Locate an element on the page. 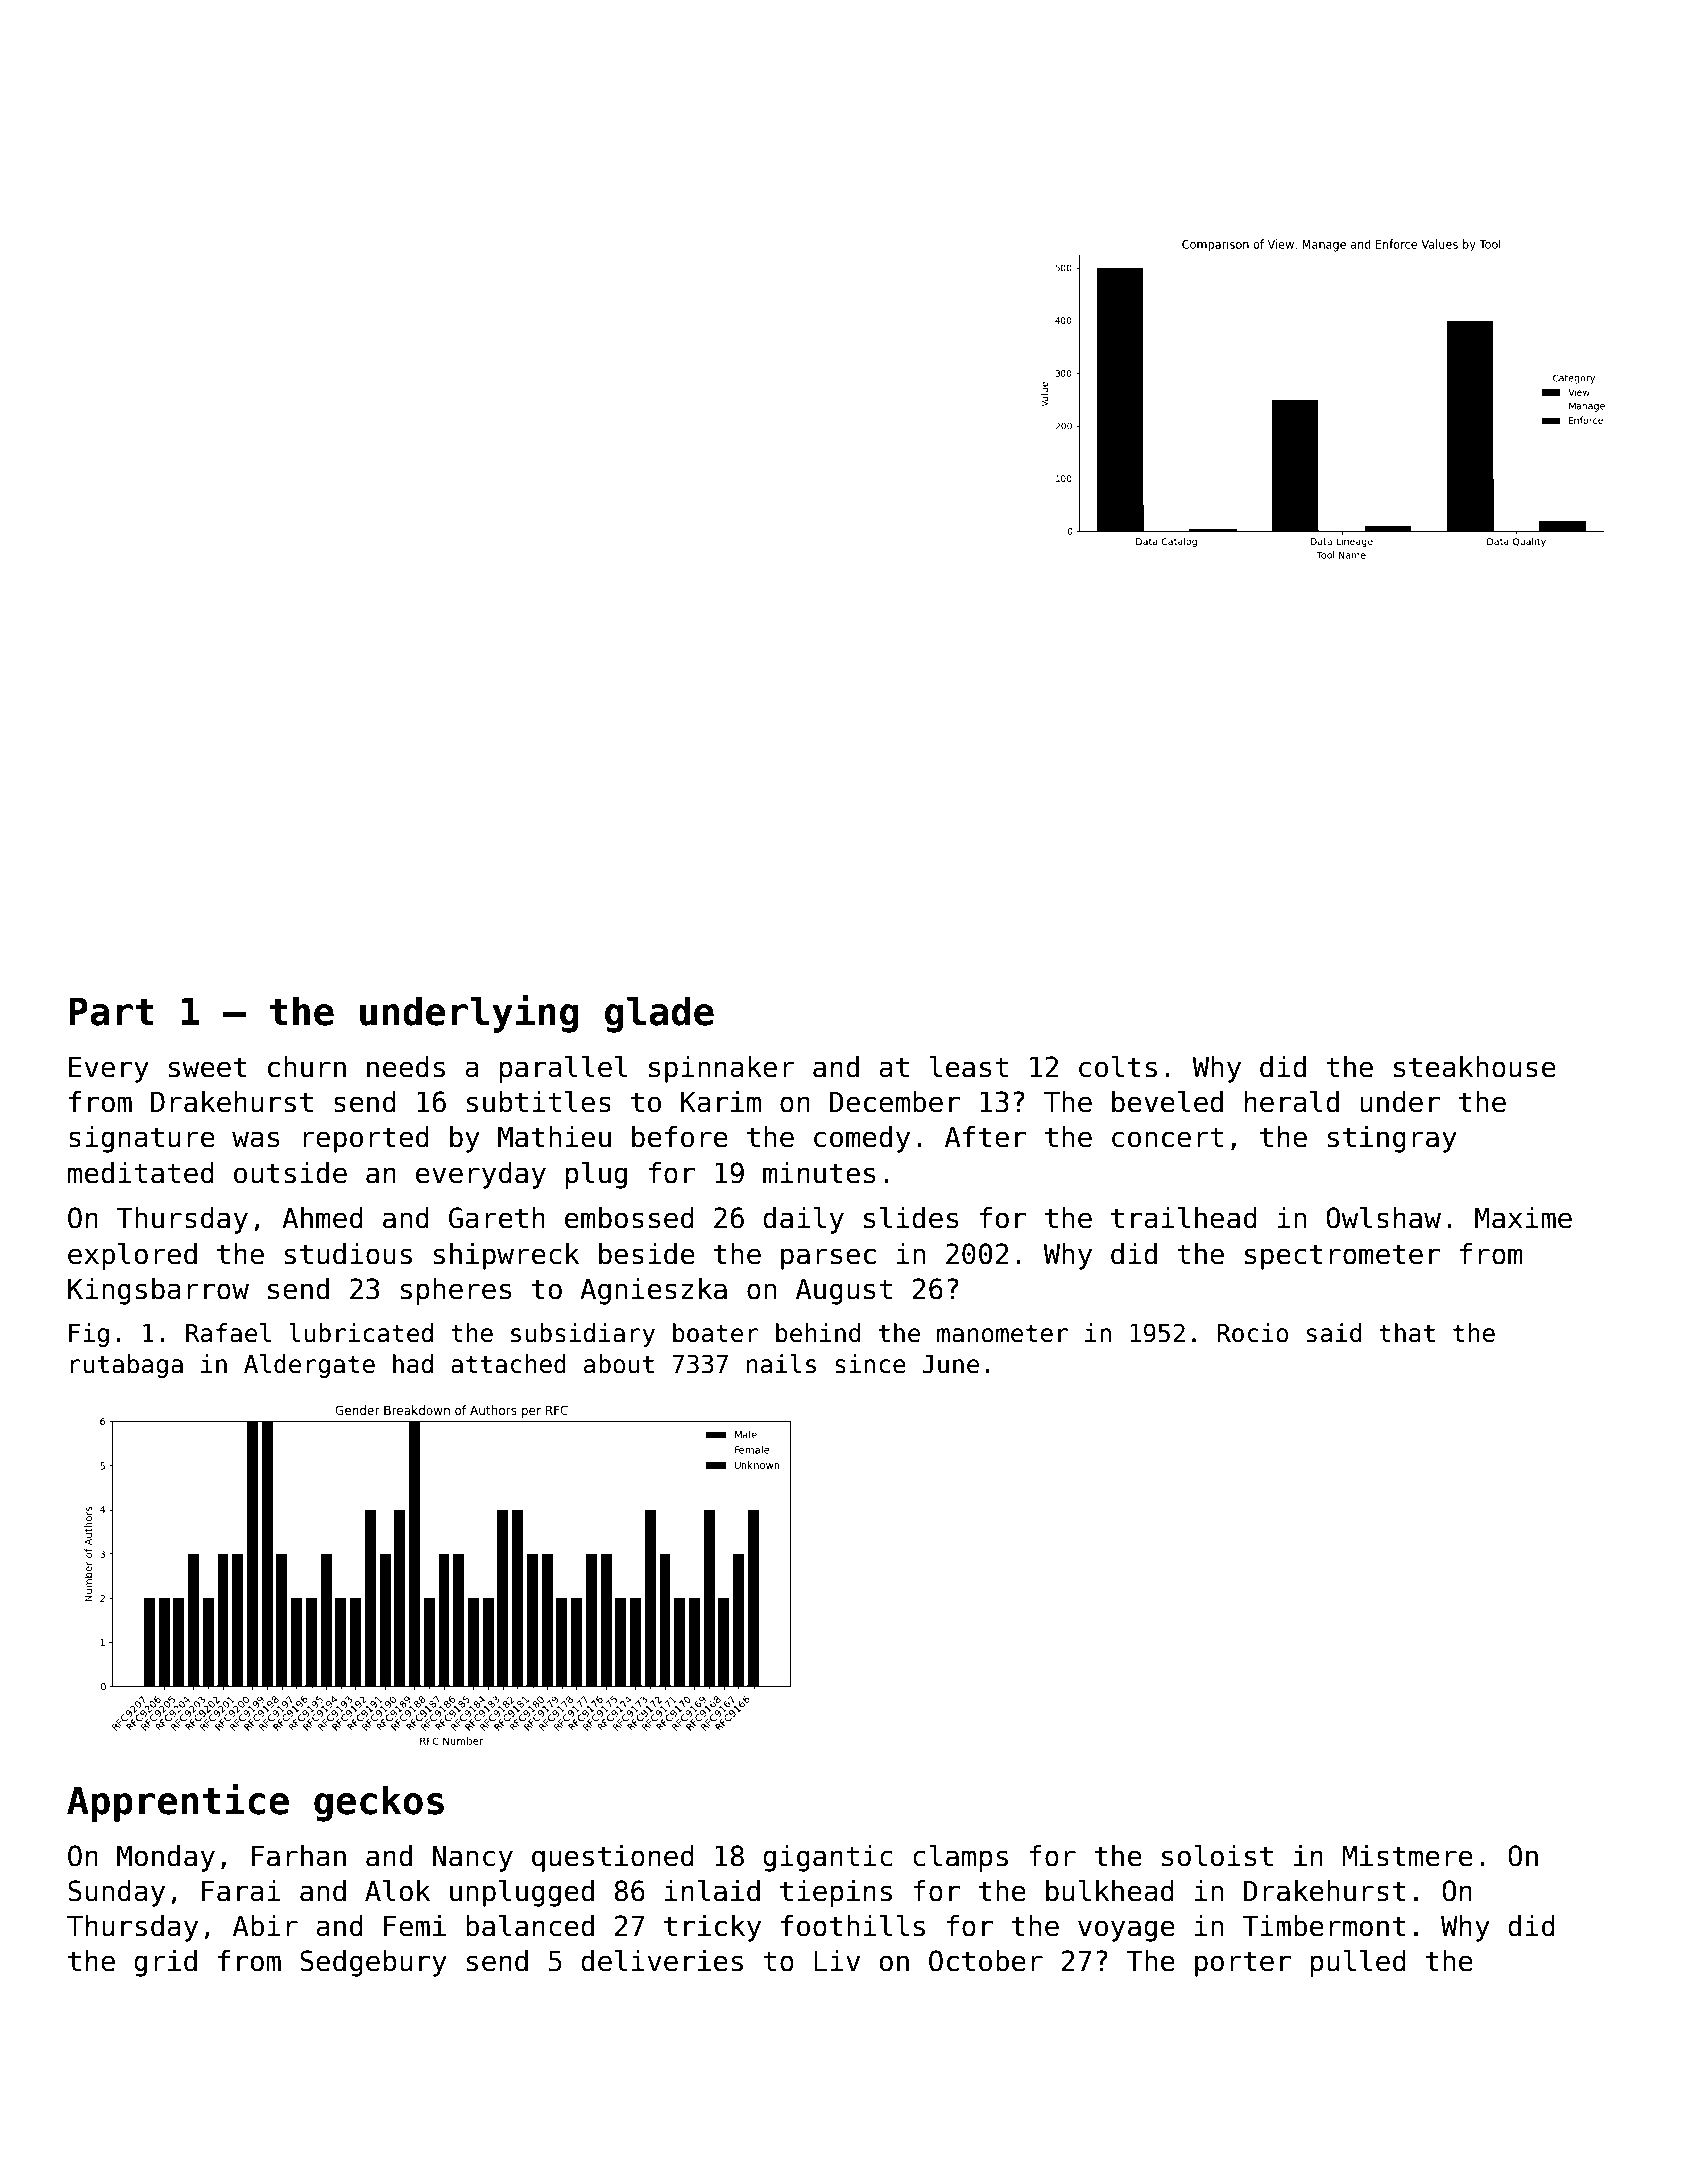 Image resolution: width=1683 pixels, height=2178 pixels. After is located at coordinates (985, 1137).
